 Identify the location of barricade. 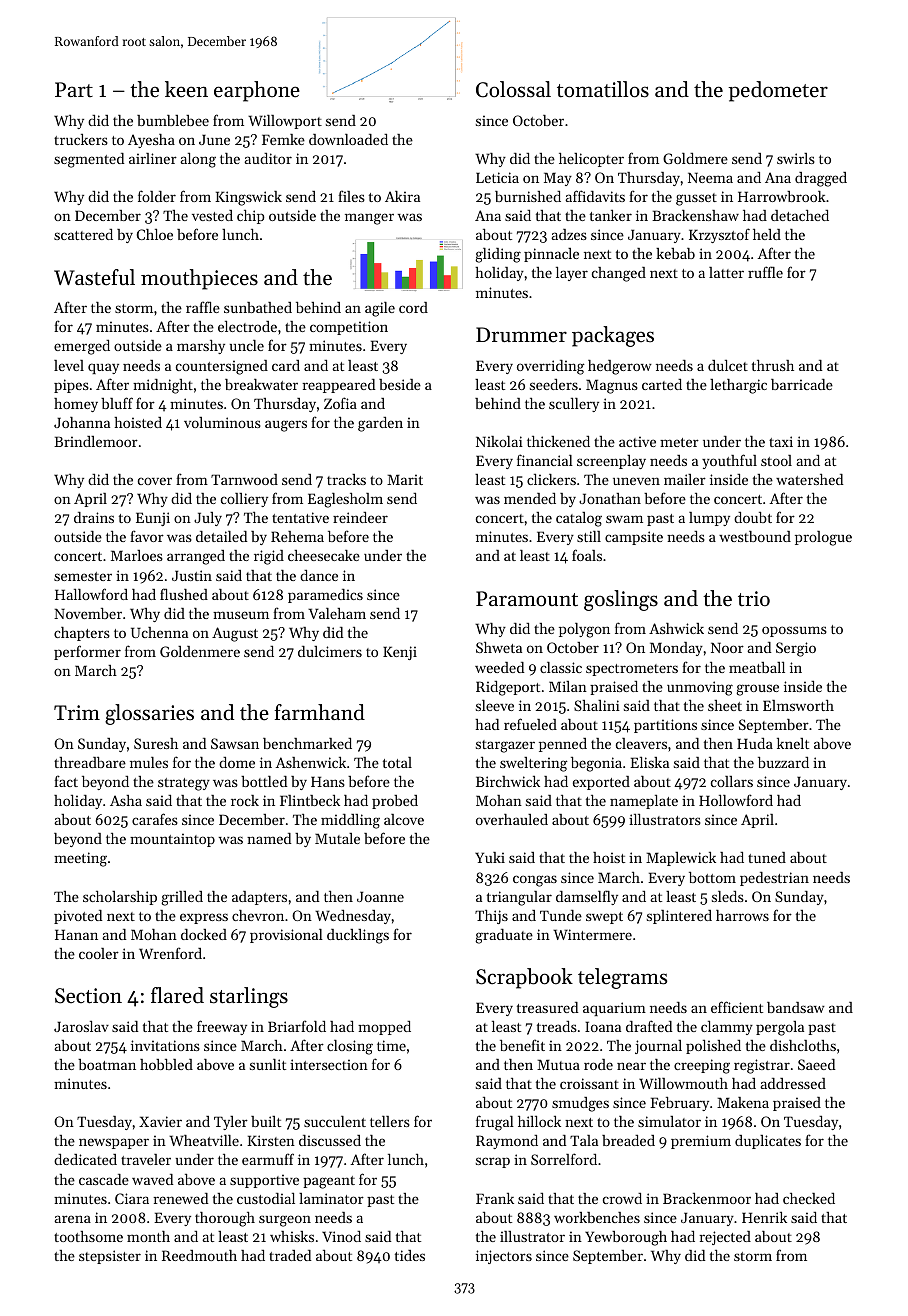
(802, 384).
